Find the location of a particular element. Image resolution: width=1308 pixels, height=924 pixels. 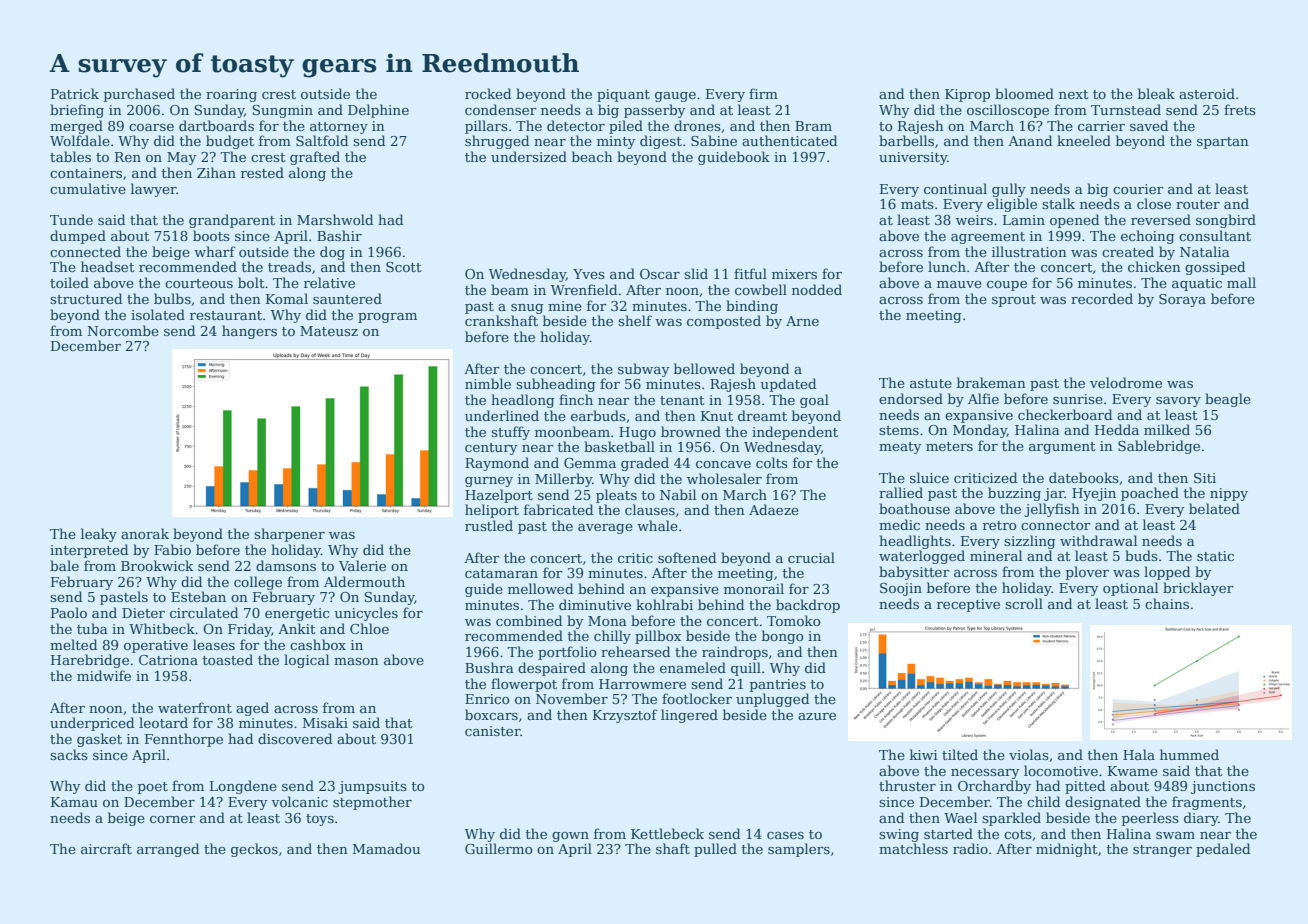

damsons is located at coordinates (286, 565).
